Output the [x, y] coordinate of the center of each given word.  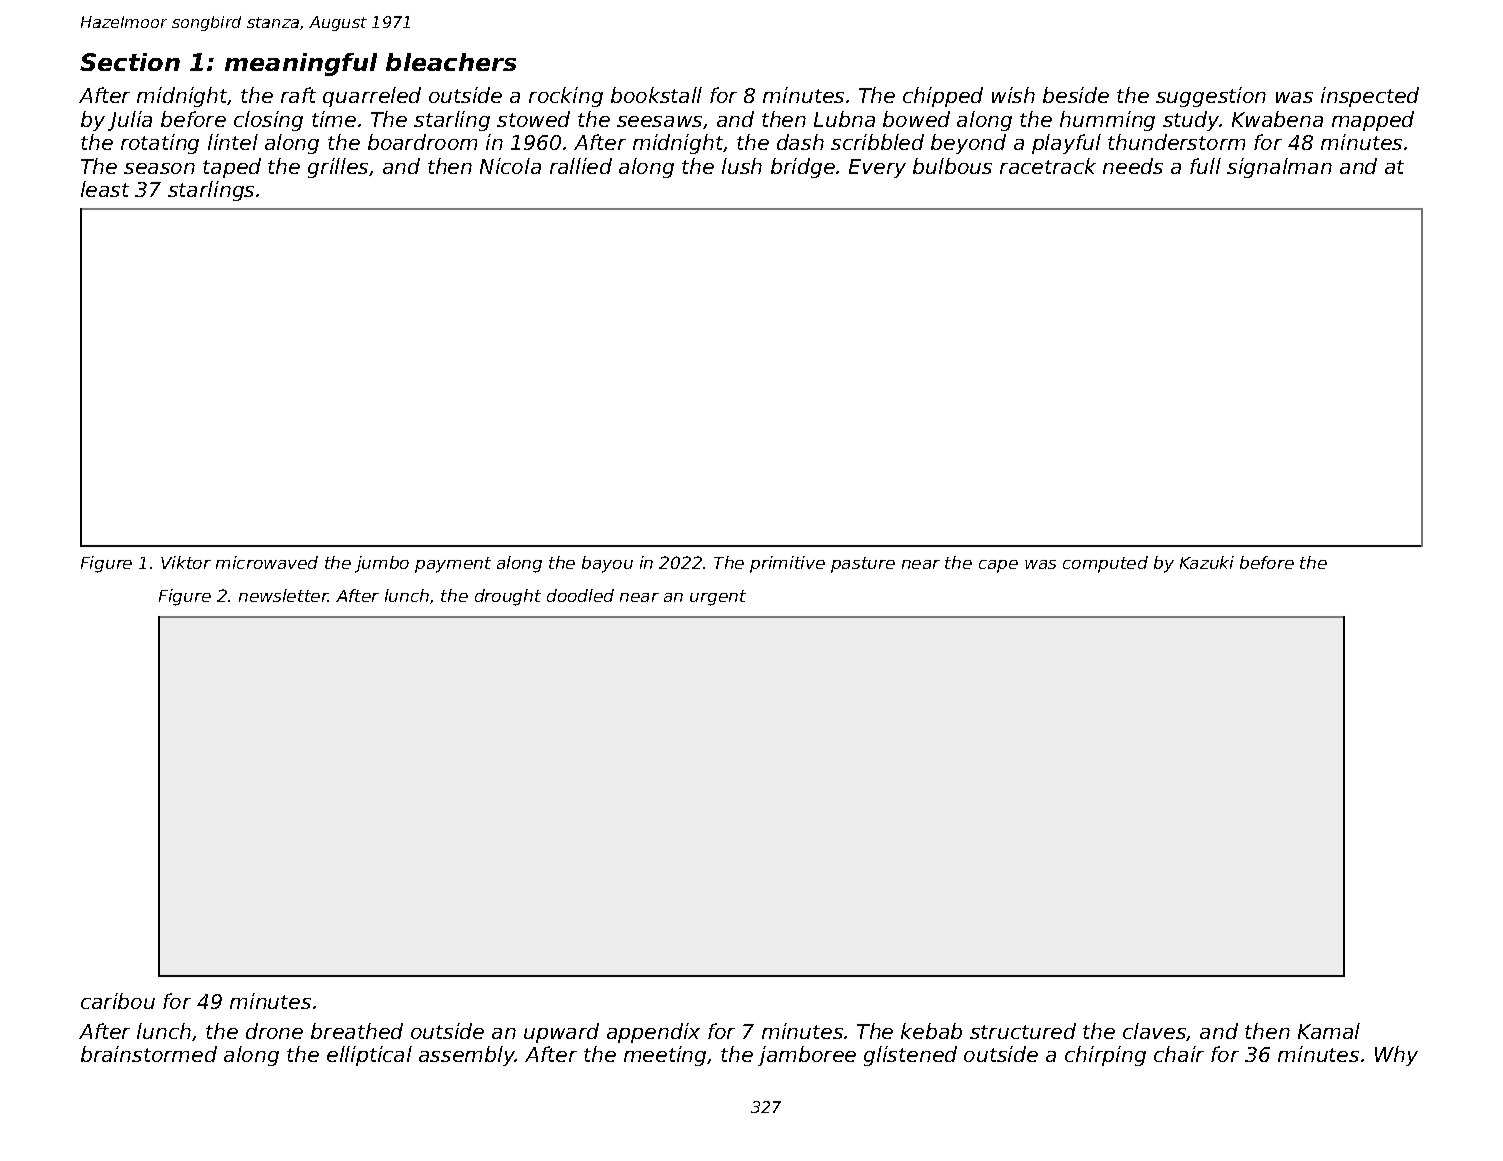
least [105, 189]
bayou [607, 564]
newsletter [283, 595]
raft [298, 95]
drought [508, 597]
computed [1105, 564]
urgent [718, 598]
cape [998, 566]
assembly [467, 1056]
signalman [1279, 168]
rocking [566, 97]
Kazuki [1207, 562]
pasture [863, 565]
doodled [580, 595]
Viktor [186, 562]
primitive [787, 564]
